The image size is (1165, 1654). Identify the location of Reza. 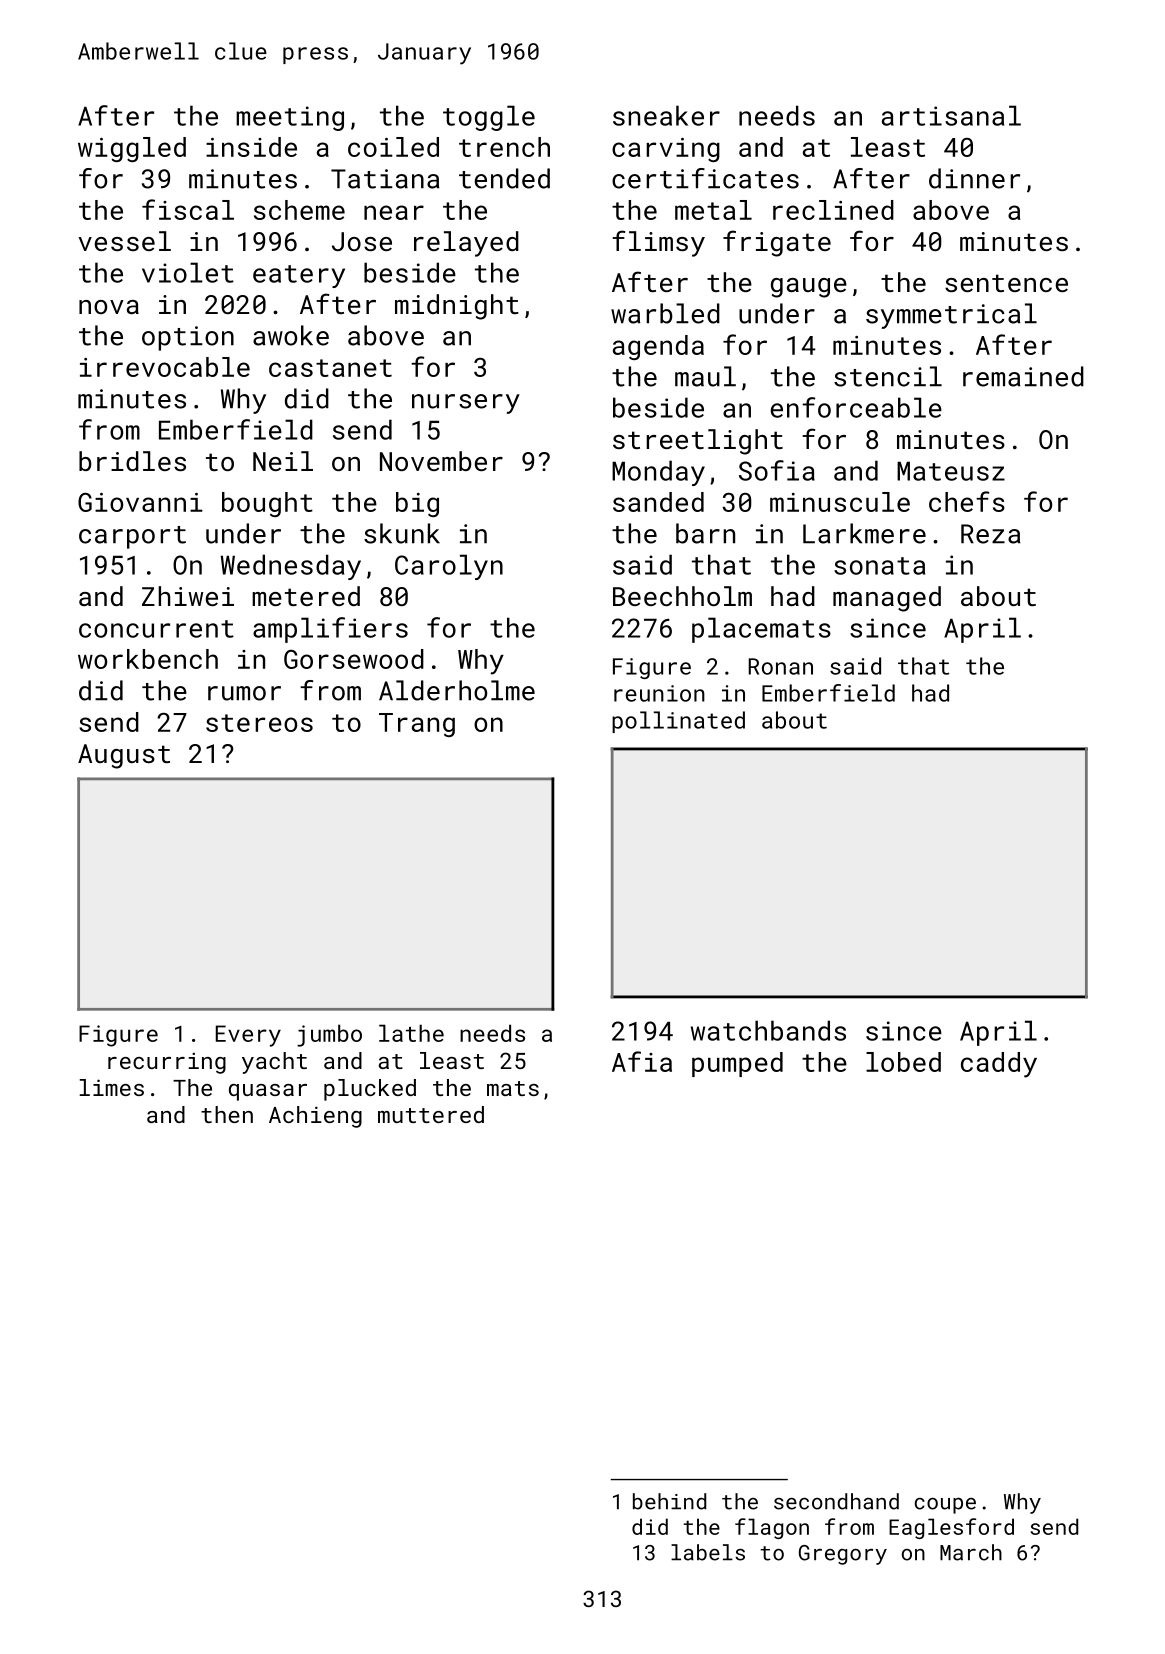
(990, 534).
